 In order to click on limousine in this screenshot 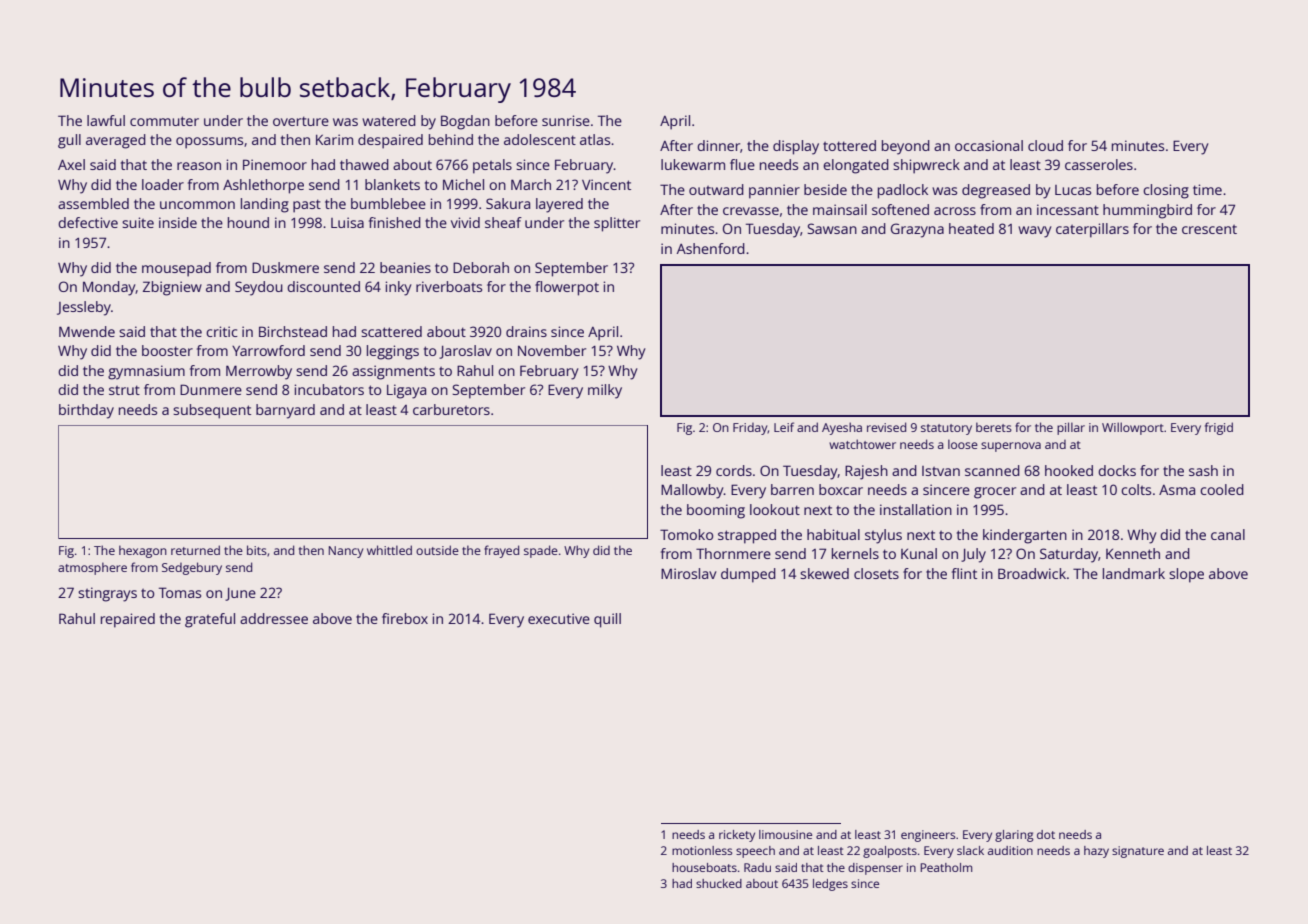, I will do `click(785, 834)`.
